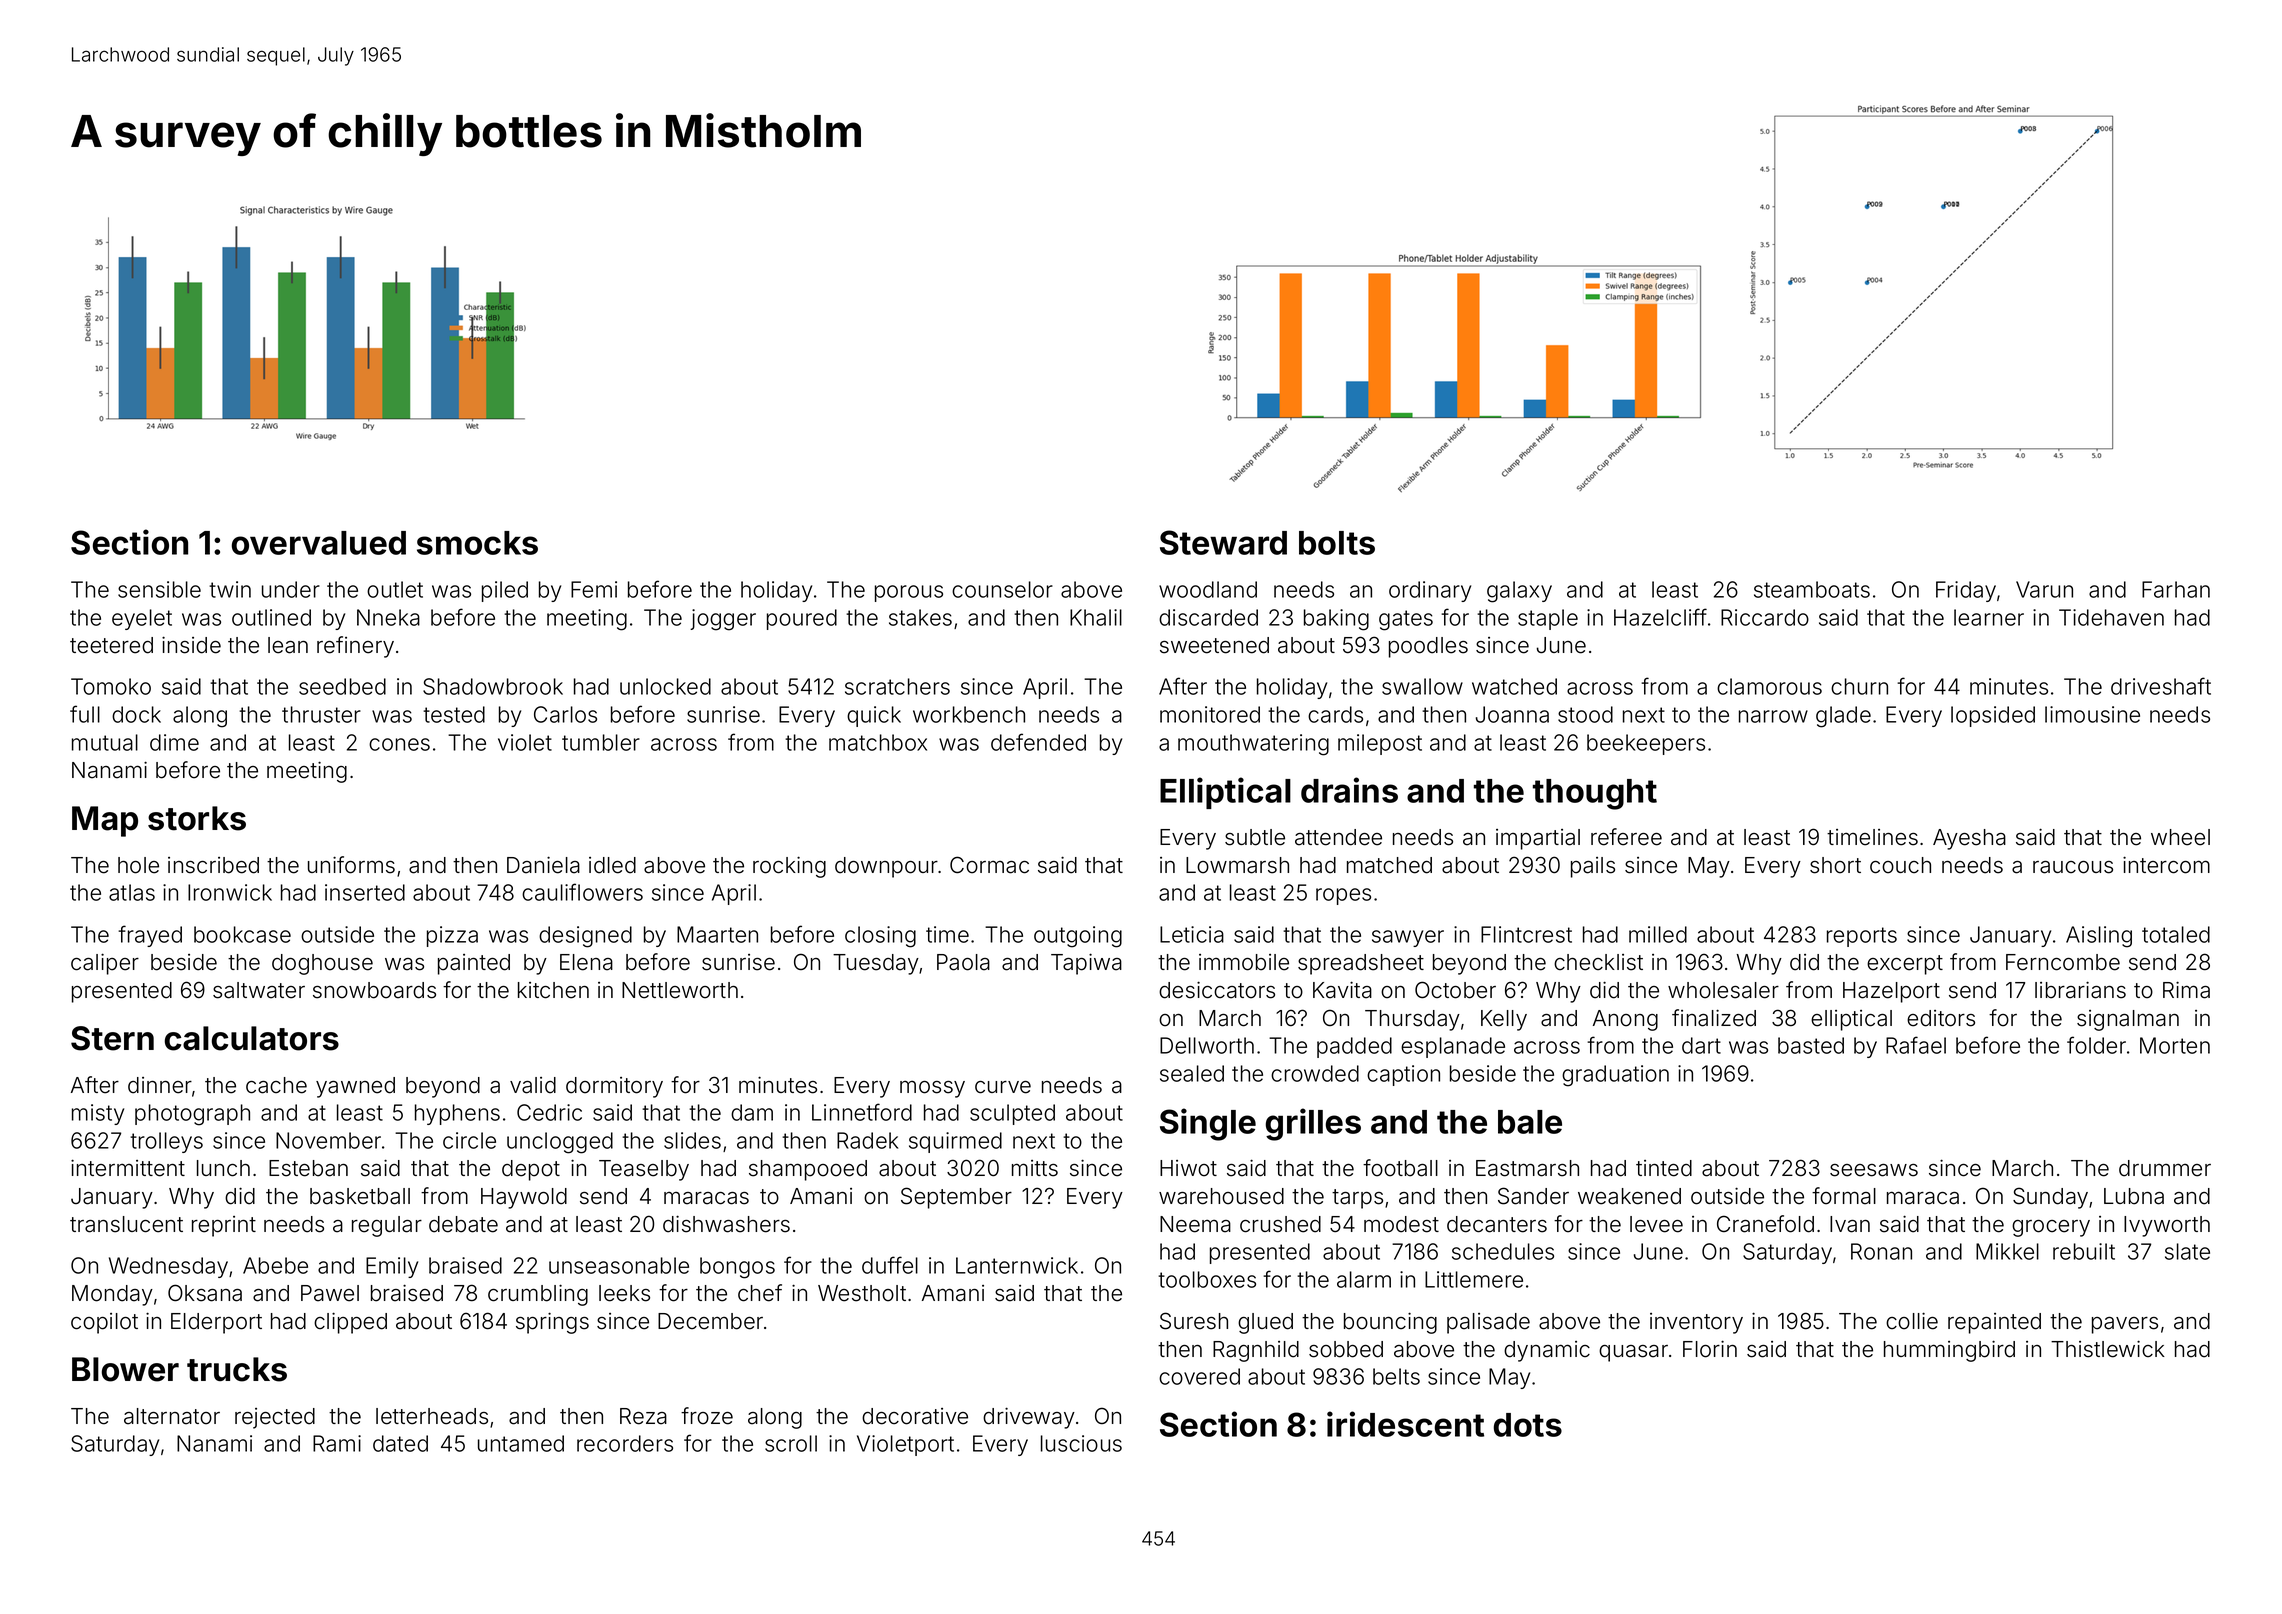 This document has width=2282, height=1614. I want to click on Suresh, so click(1194, 1321).
